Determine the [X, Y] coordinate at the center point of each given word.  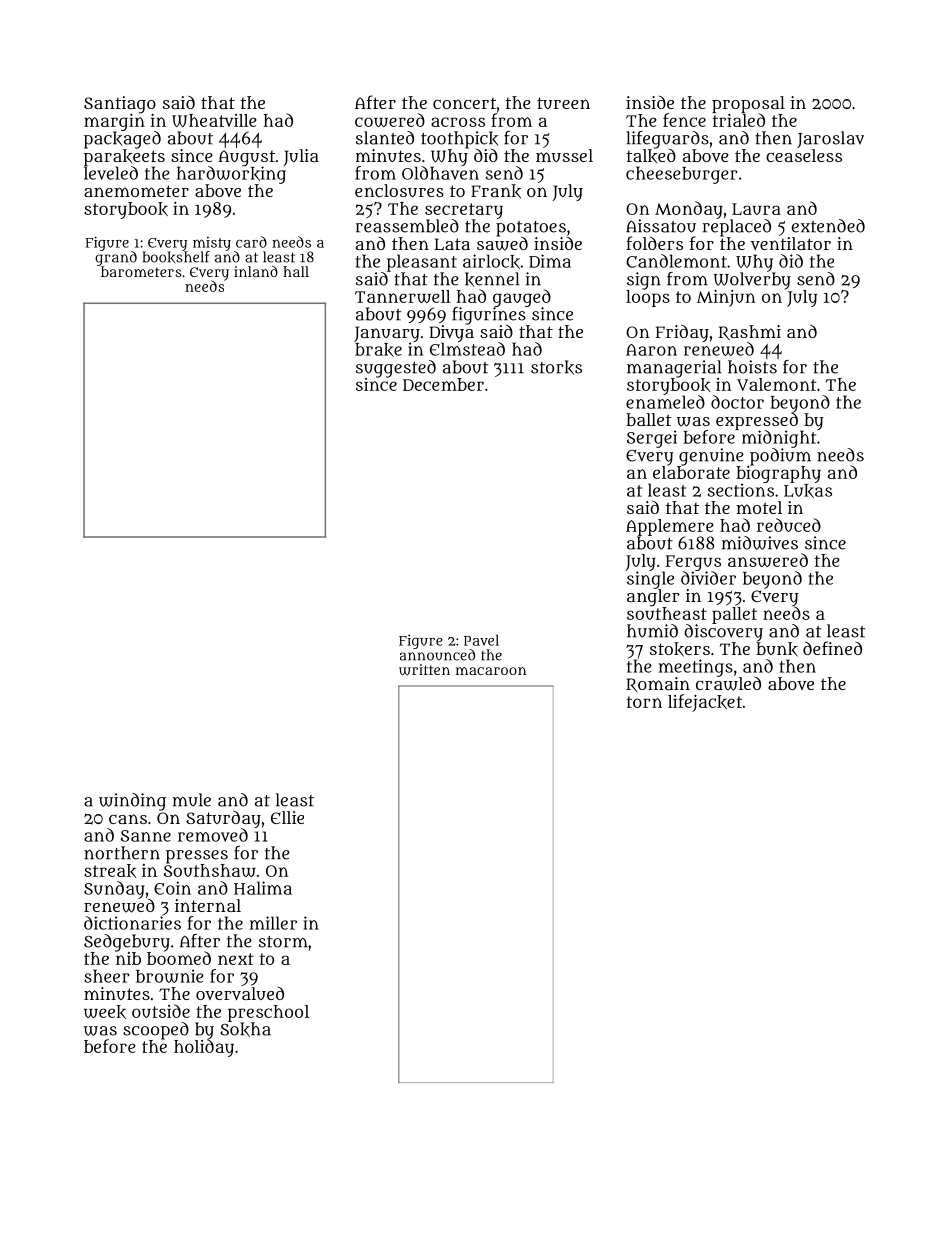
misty [212, 244]
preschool [268, 1013]
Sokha [245, 1029]
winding [132, 802]
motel [759, 507]
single [650, 580]
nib [128, 958]
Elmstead [467, 349]
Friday [682, 333]
